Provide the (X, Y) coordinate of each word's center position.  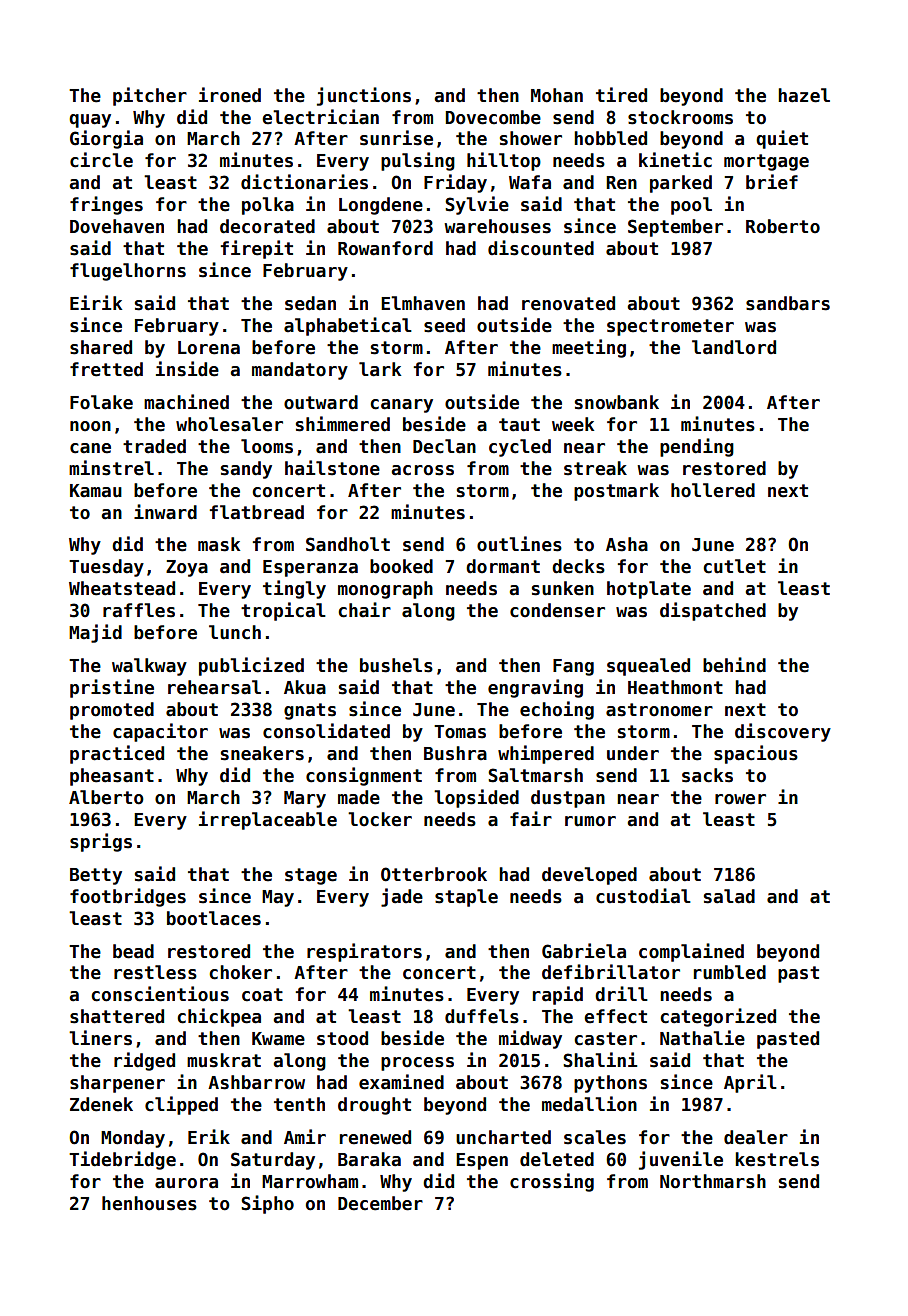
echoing (557, 710)
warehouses (498, 226)
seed (444, 325)
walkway (149, 667)
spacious (756, 754)
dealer (756, 1137)
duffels (482, 1016)
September (675, 228)
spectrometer (670, 327)
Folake (101, 402)
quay (90, 121)
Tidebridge (122, 1160)
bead (133, 951)
